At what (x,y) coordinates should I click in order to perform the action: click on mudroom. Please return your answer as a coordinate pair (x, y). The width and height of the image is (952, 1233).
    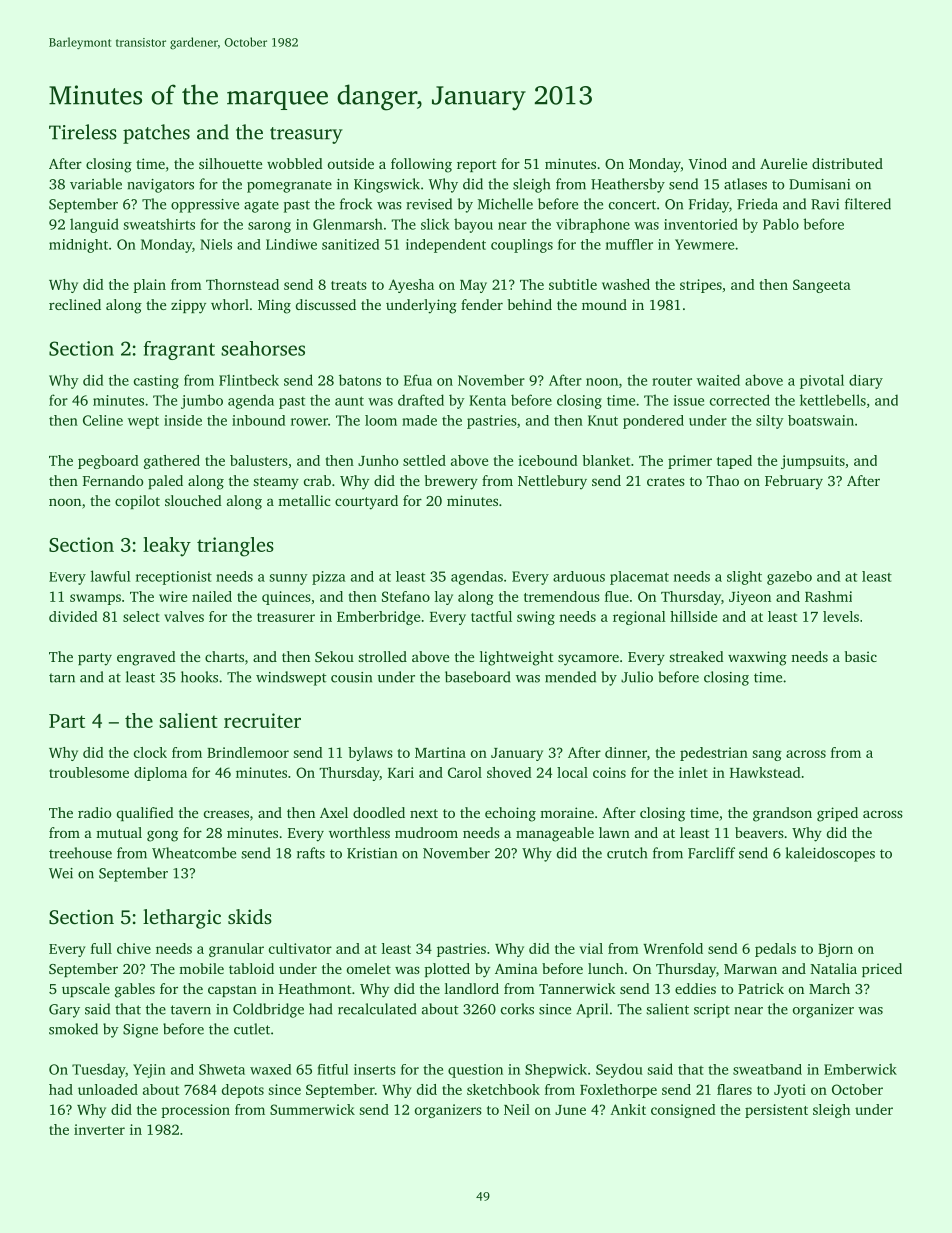
    Looking at the image, I should click on (426, 832).
